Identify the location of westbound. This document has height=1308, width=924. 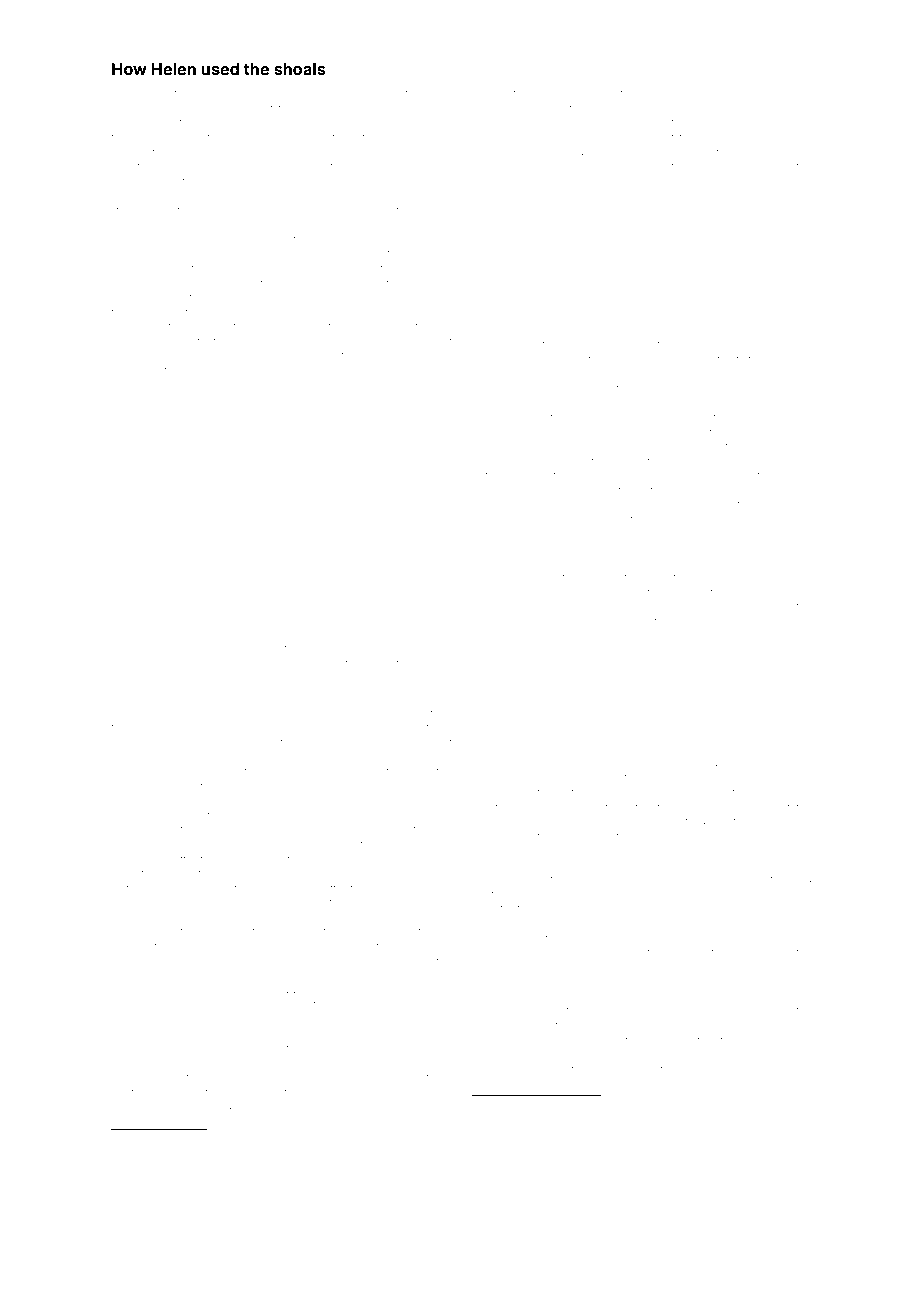
(783, 94).
